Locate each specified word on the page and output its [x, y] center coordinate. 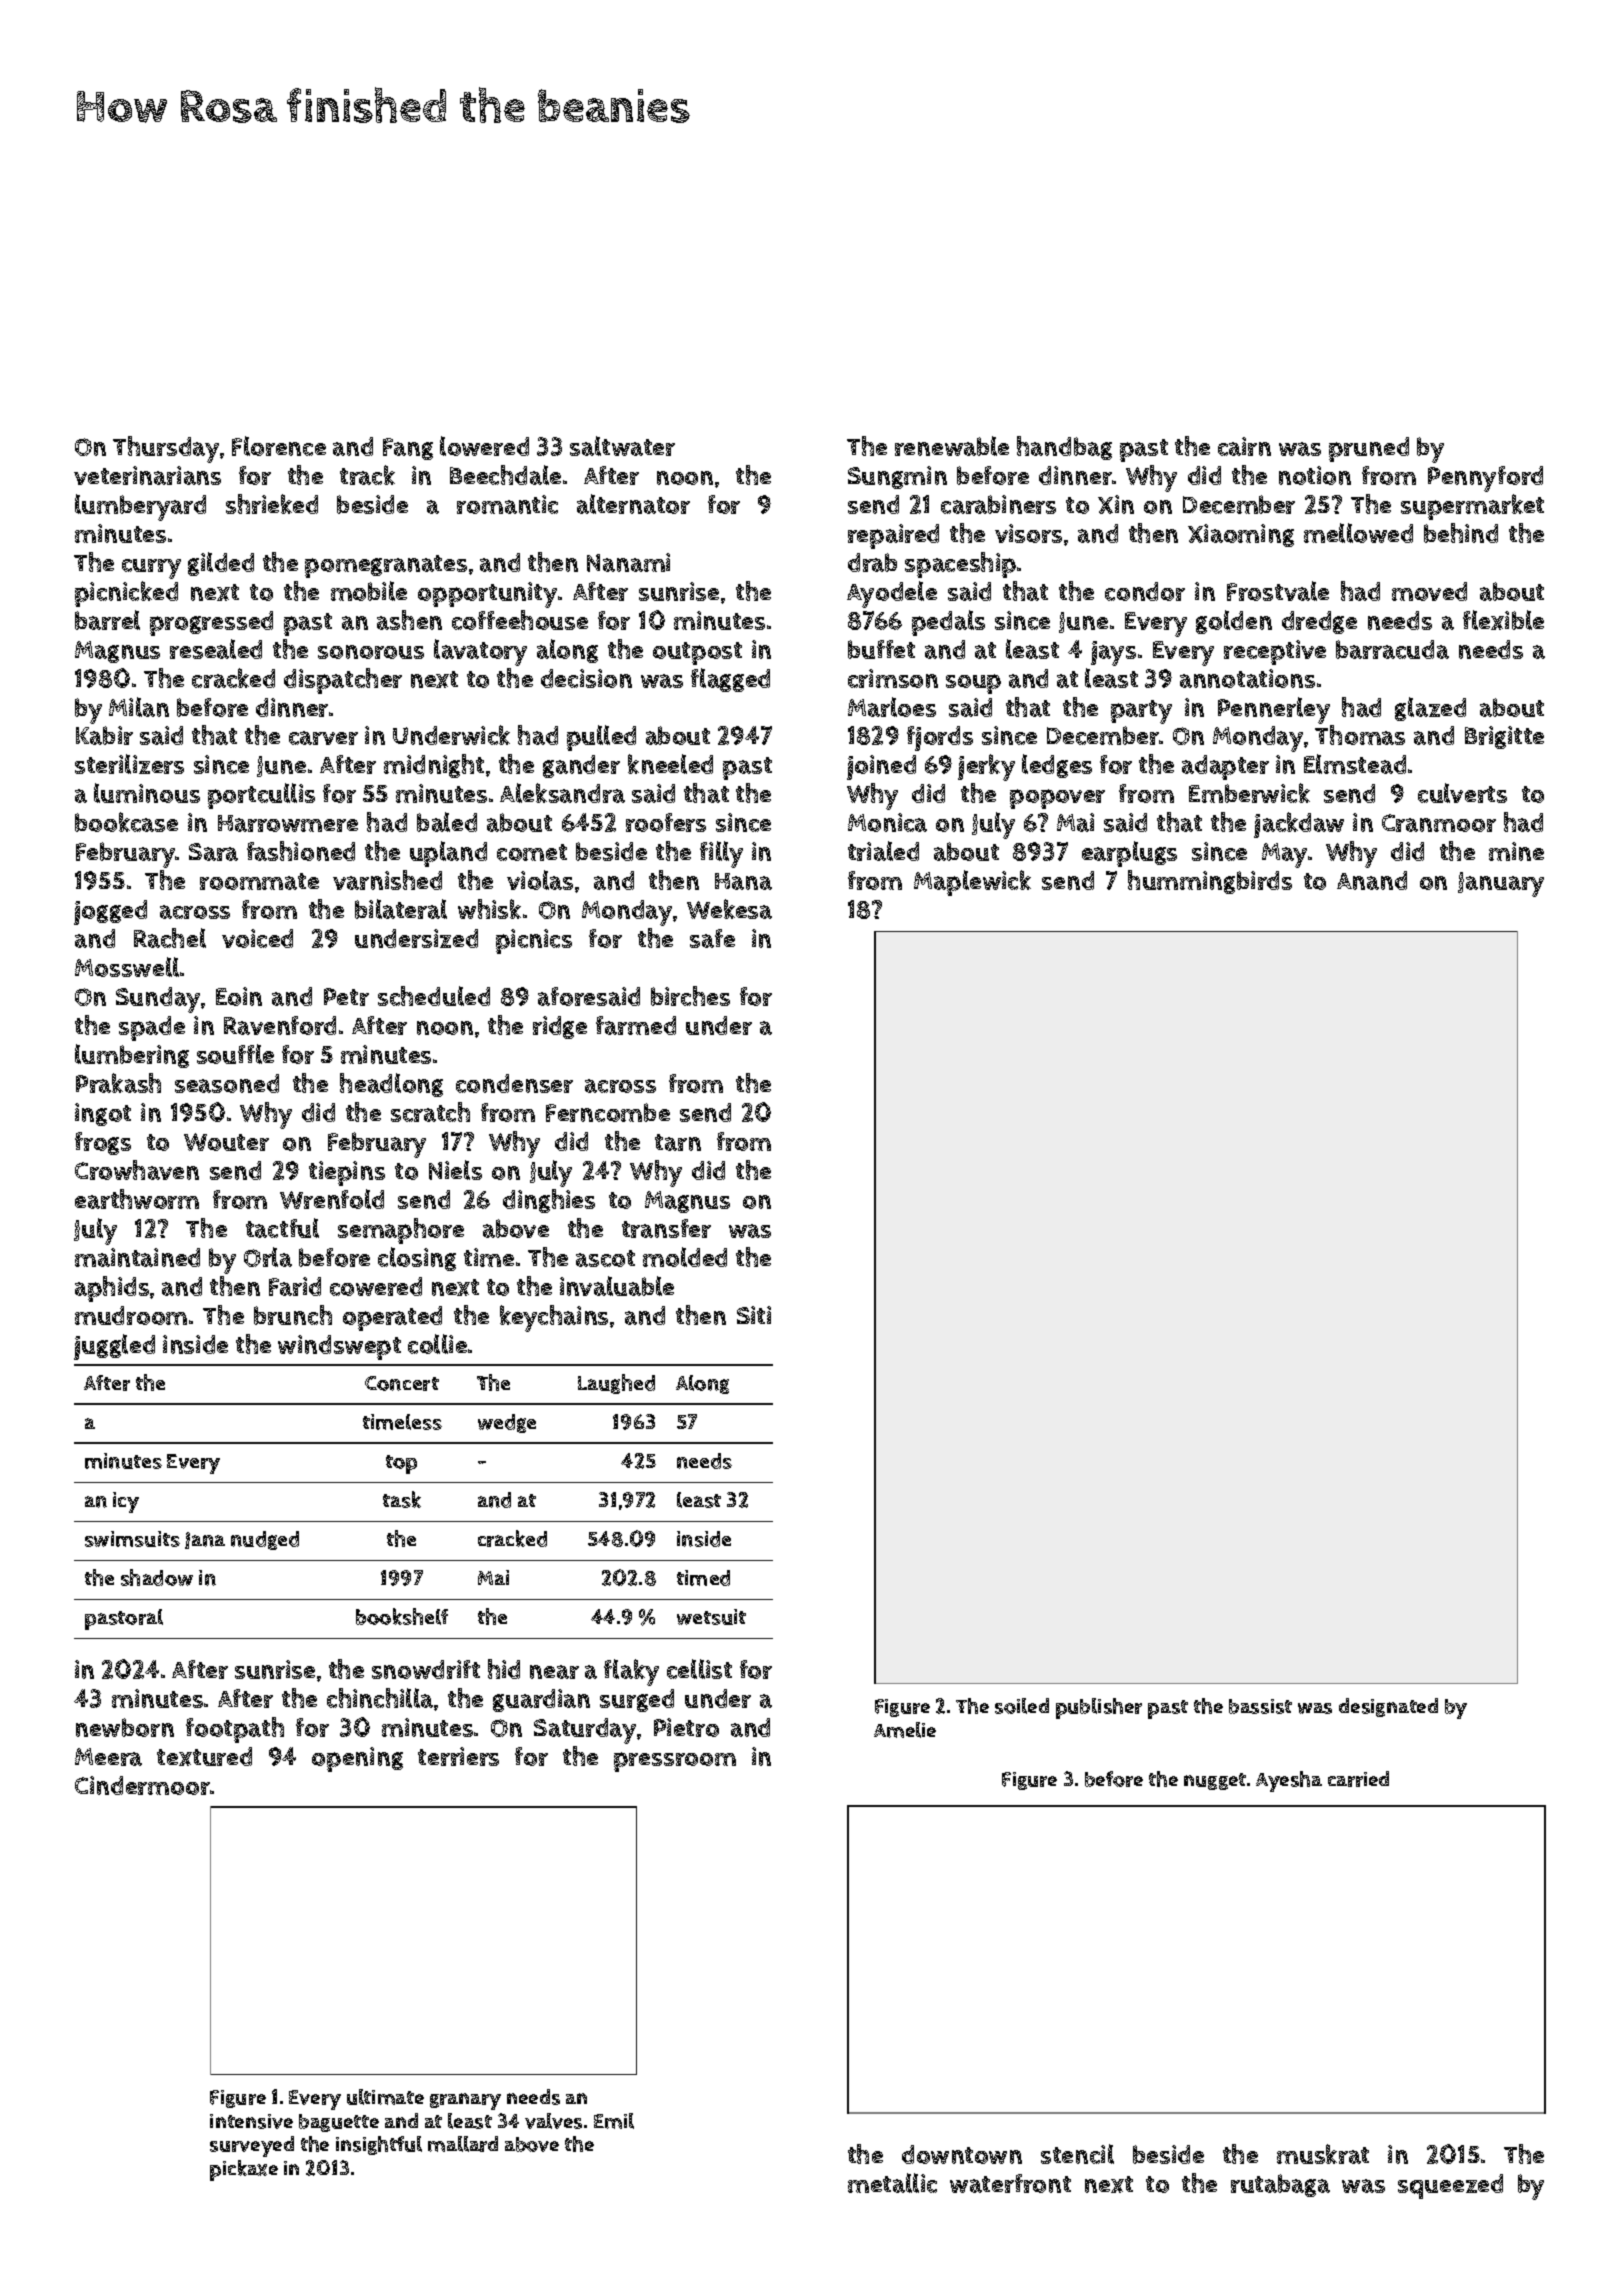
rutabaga [1280, 2185]
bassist [1260, 1706]
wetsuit [711, 1617]
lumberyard [140, 507]
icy [126, 1502]
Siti [754, 1315]
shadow [157, 1577]
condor [1145, 591]
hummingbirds [1210, 882]
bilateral [401, 909]
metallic [892, 2183]
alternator [633, 504]
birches [690, 996]
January [1501, 884]
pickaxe [244, 2170]
